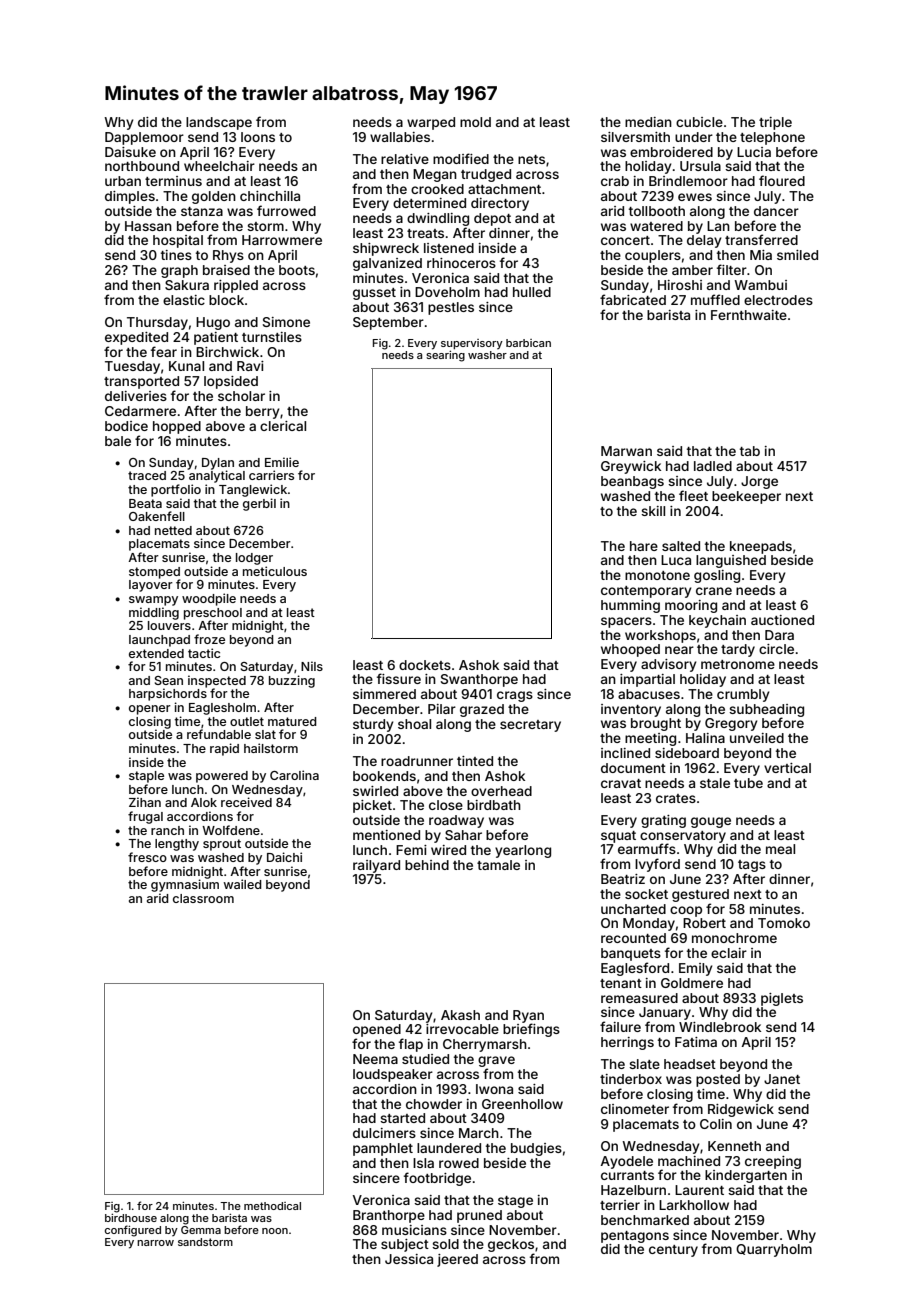 The height and width of the screenshot is (1308, 924). Describe the element at coordinates (185, 885) in the screenshot. I see `gymnasium` at that location.
